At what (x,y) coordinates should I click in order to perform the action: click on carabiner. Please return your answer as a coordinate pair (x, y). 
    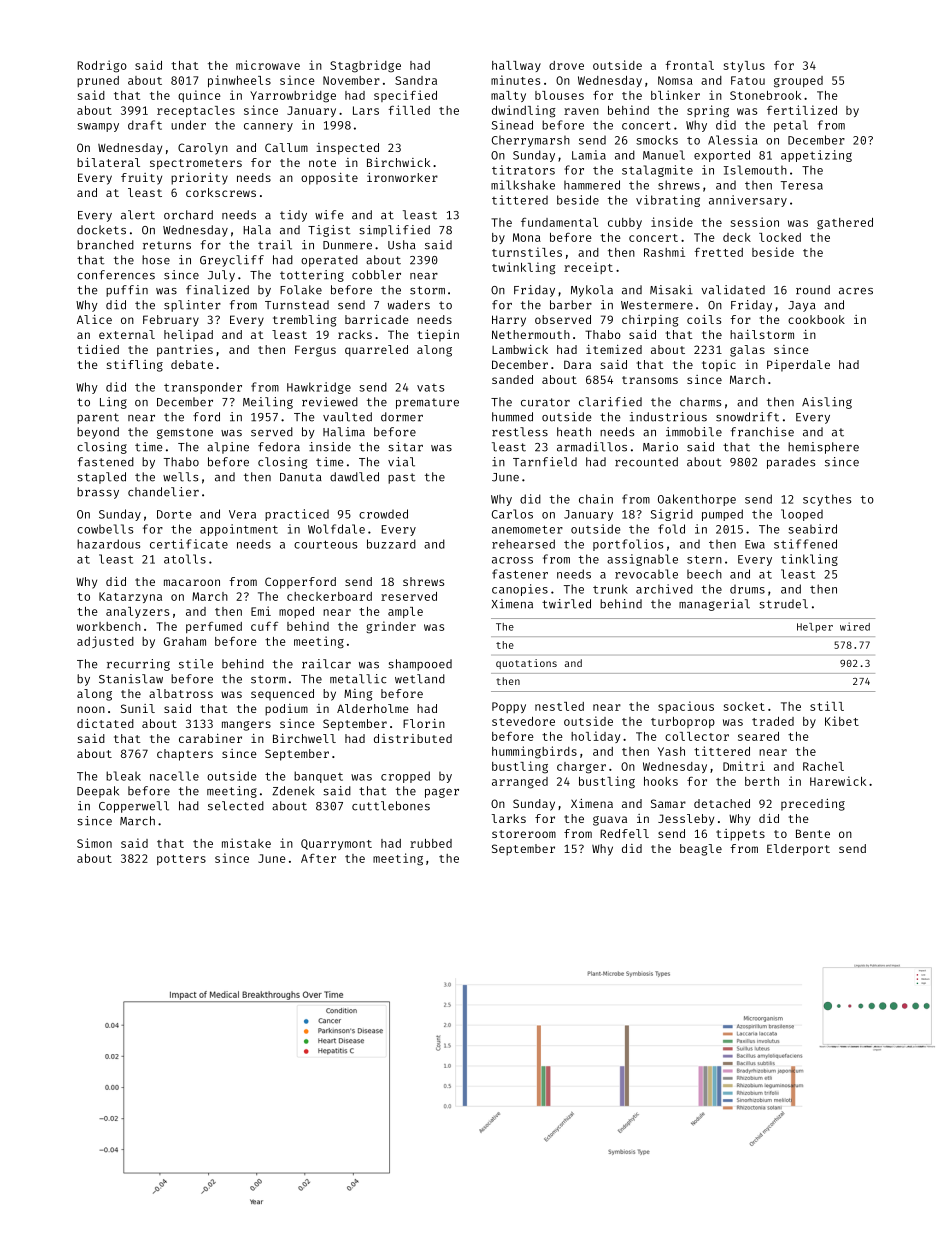
    Looking at the image, I should click on (210, 738).
